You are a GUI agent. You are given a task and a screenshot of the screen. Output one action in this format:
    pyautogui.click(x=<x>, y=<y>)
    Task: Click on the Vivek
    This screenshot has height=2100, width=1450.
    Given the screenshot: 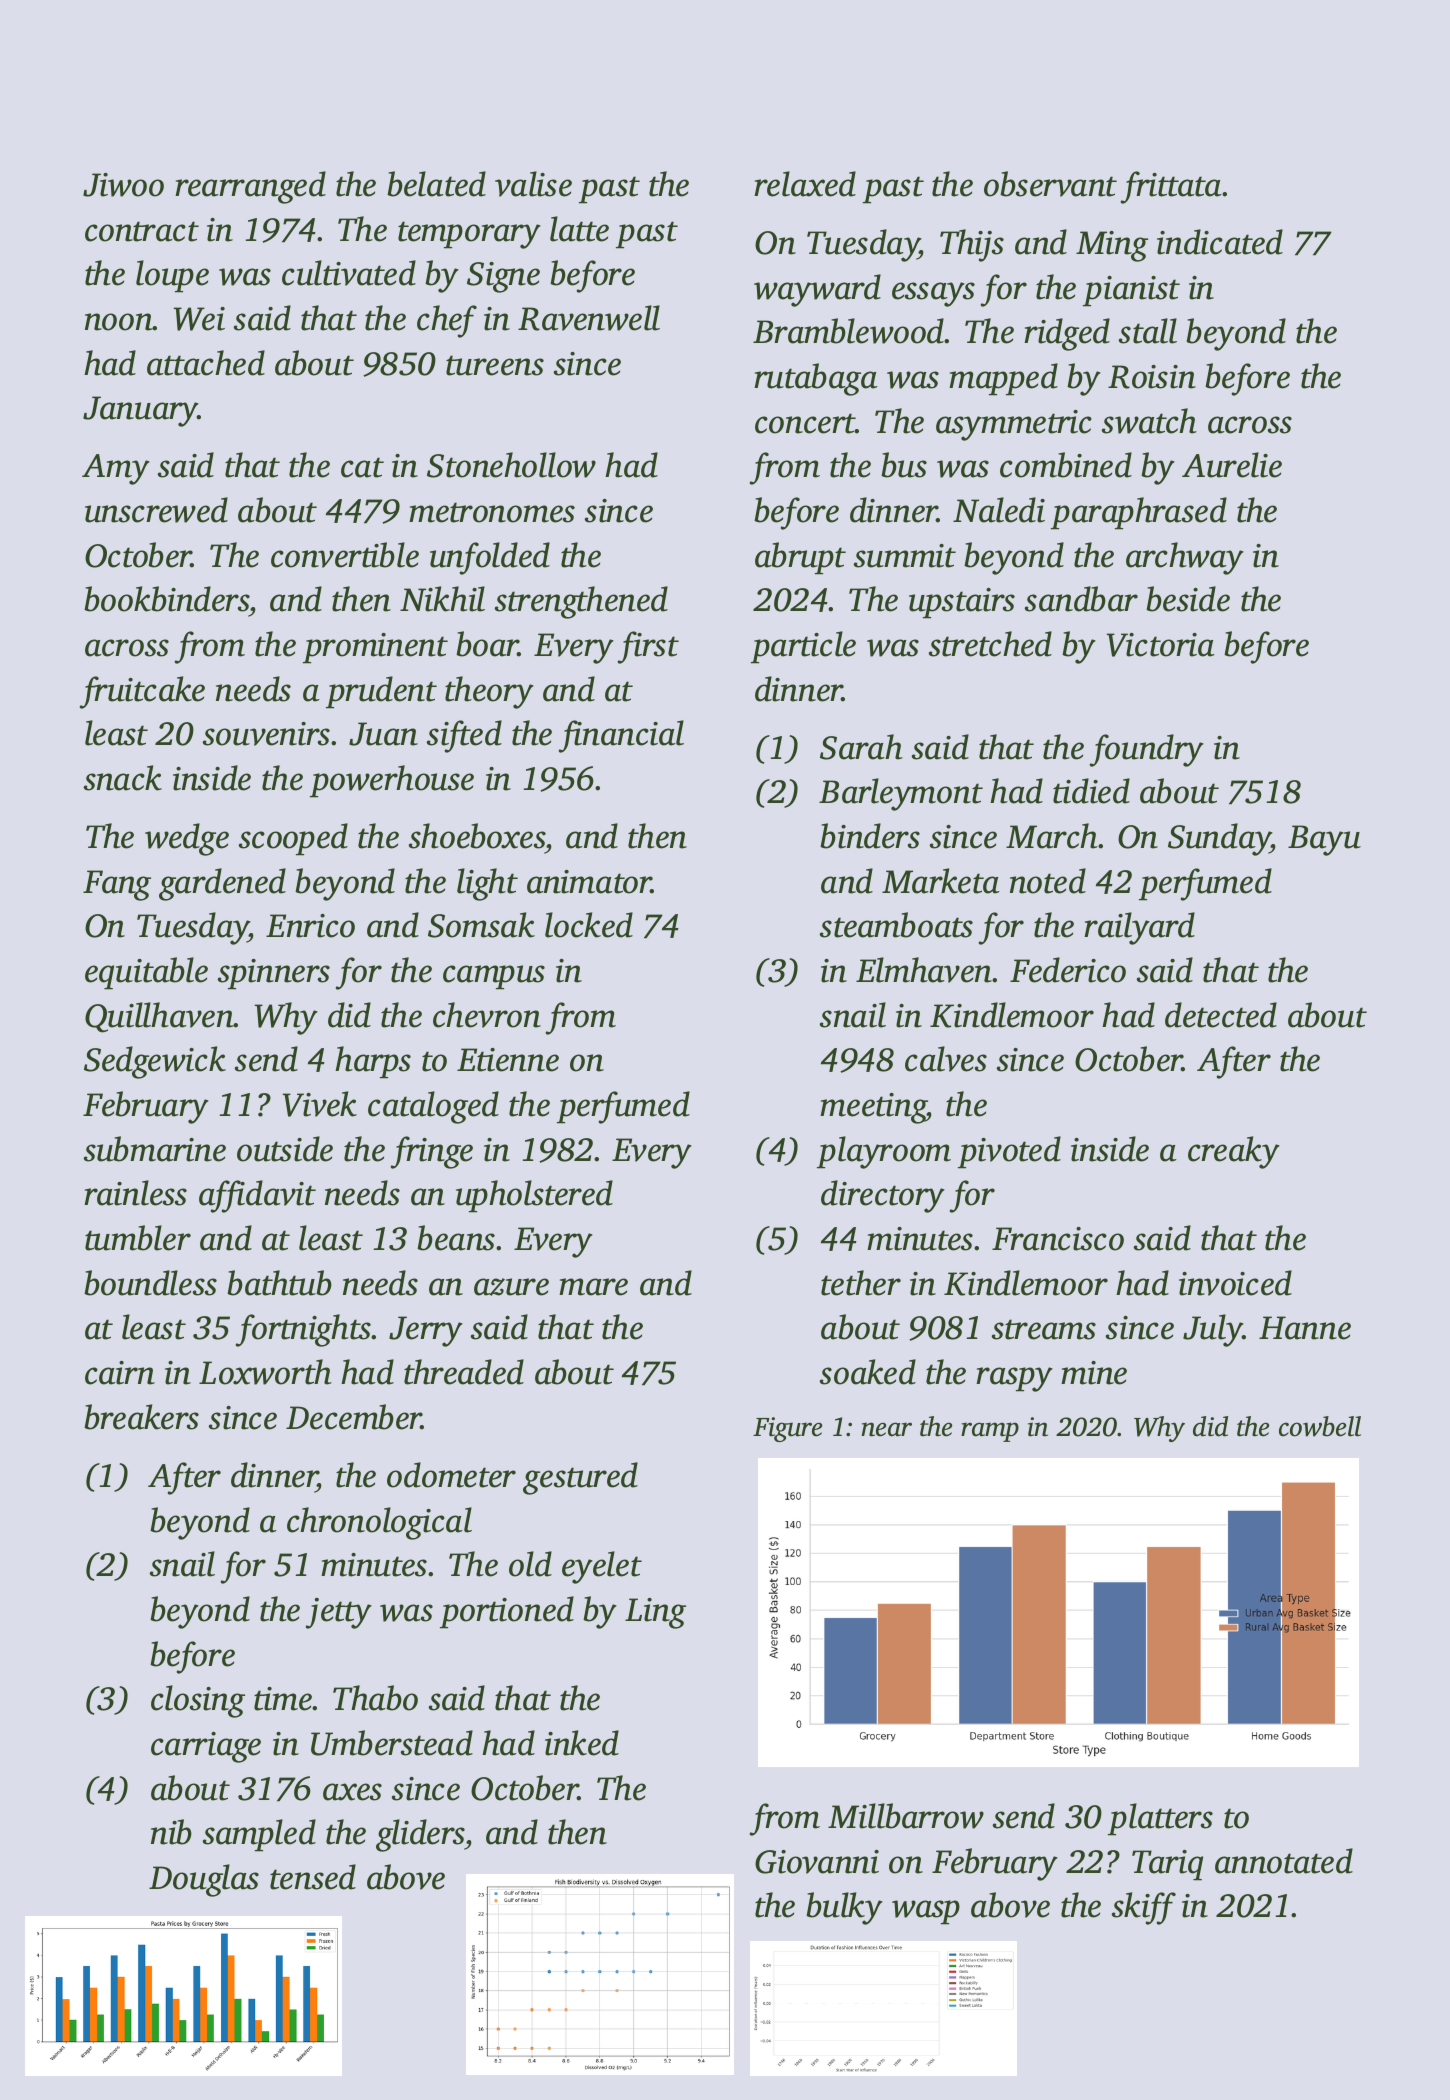 What is the action you would take?
    pyautogui.click(x=320, y=1104)
